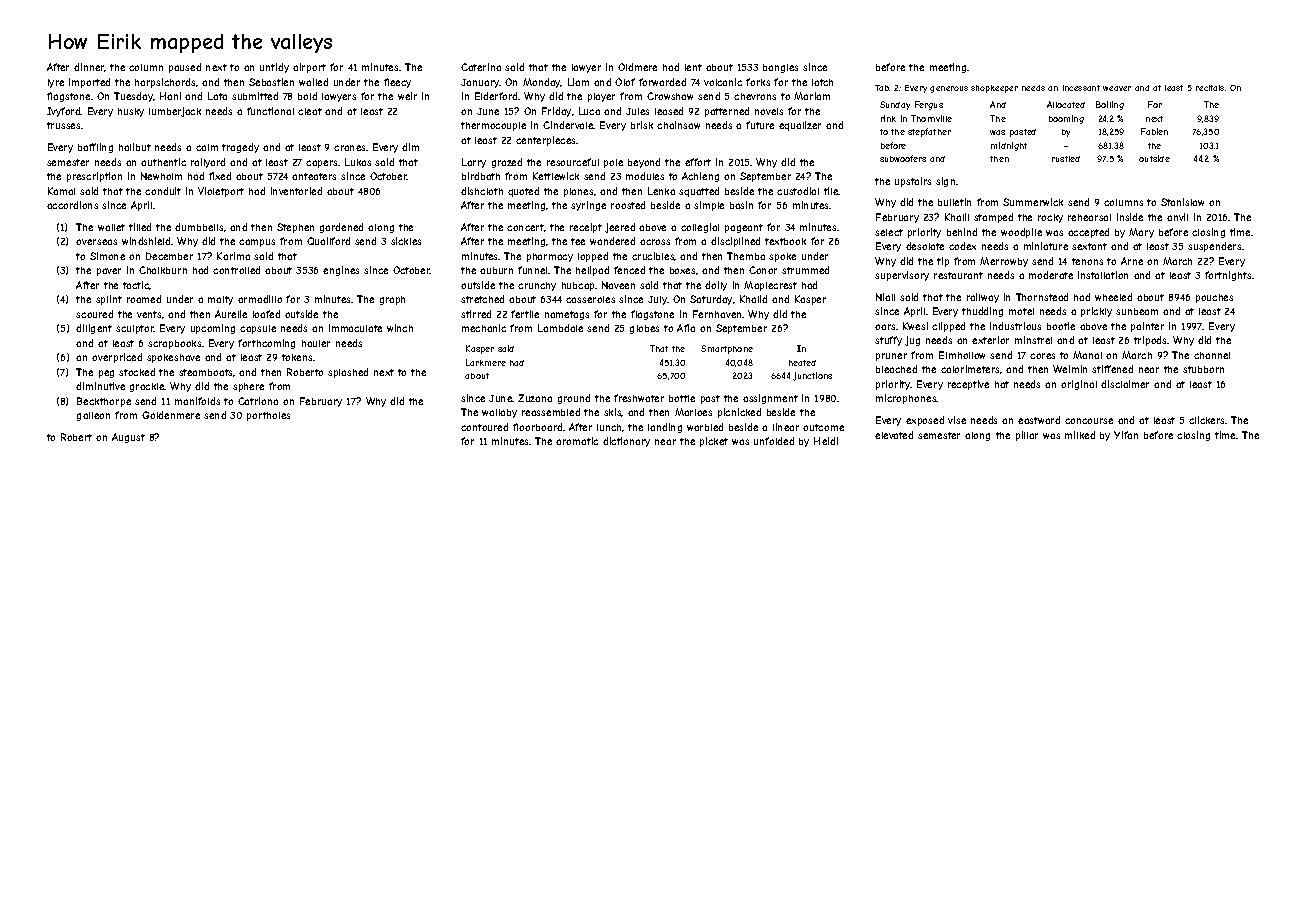 The height and width of the screenshot is (924, 1308). I want to click on Fabien, so click(1154, 131).
